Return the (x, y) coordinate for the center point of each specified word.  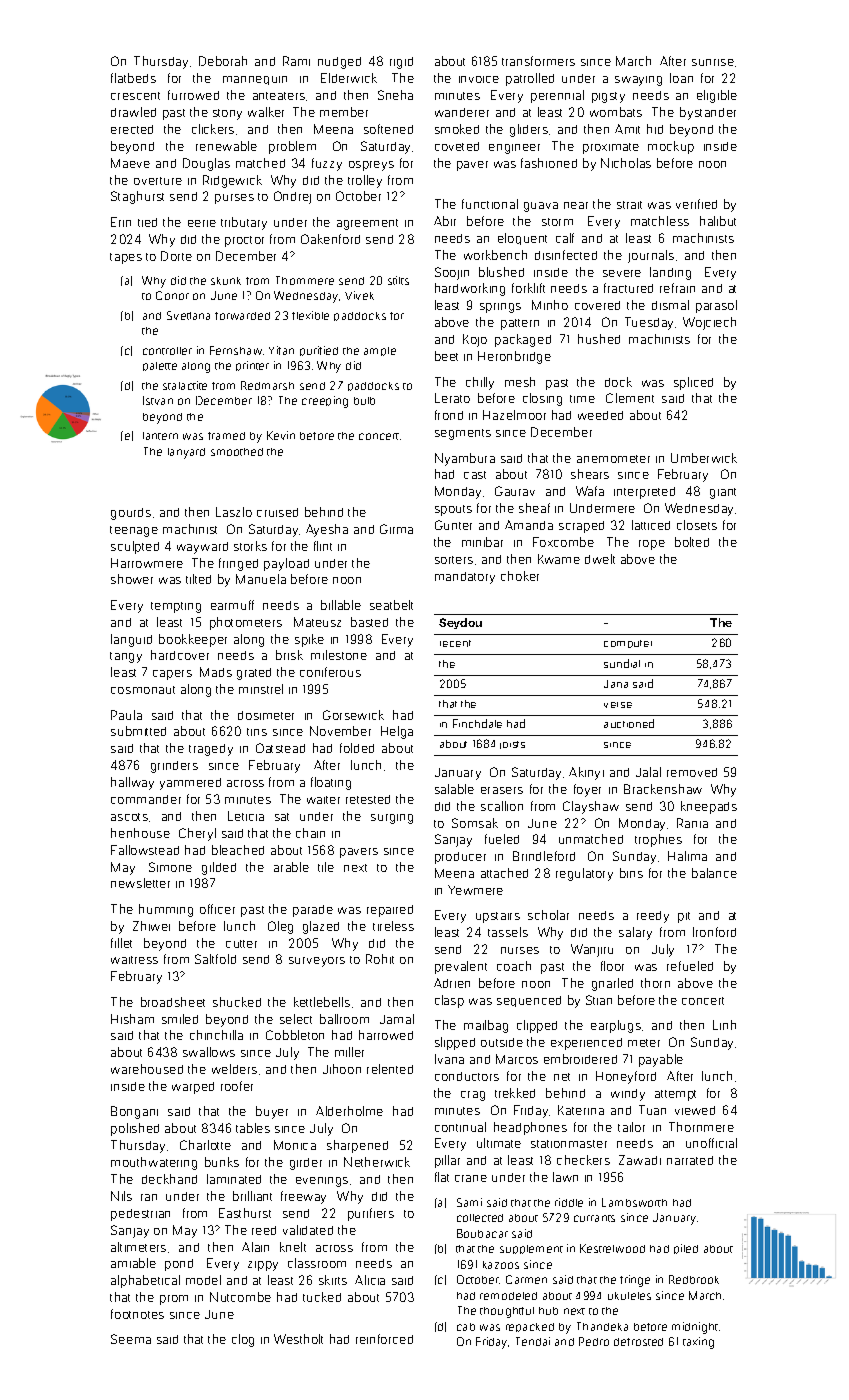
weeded (600, 415)
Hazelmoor (514, 415)
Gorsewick (353, 715)
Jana (616, 684)
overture (158, 181)
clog (243, 1340)
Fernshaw (236, 350)
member (344, 112)
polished (135, 1129)
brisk (289, 655)
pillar (447, 1161)
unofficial (711, 1143)
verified (696, 204)
